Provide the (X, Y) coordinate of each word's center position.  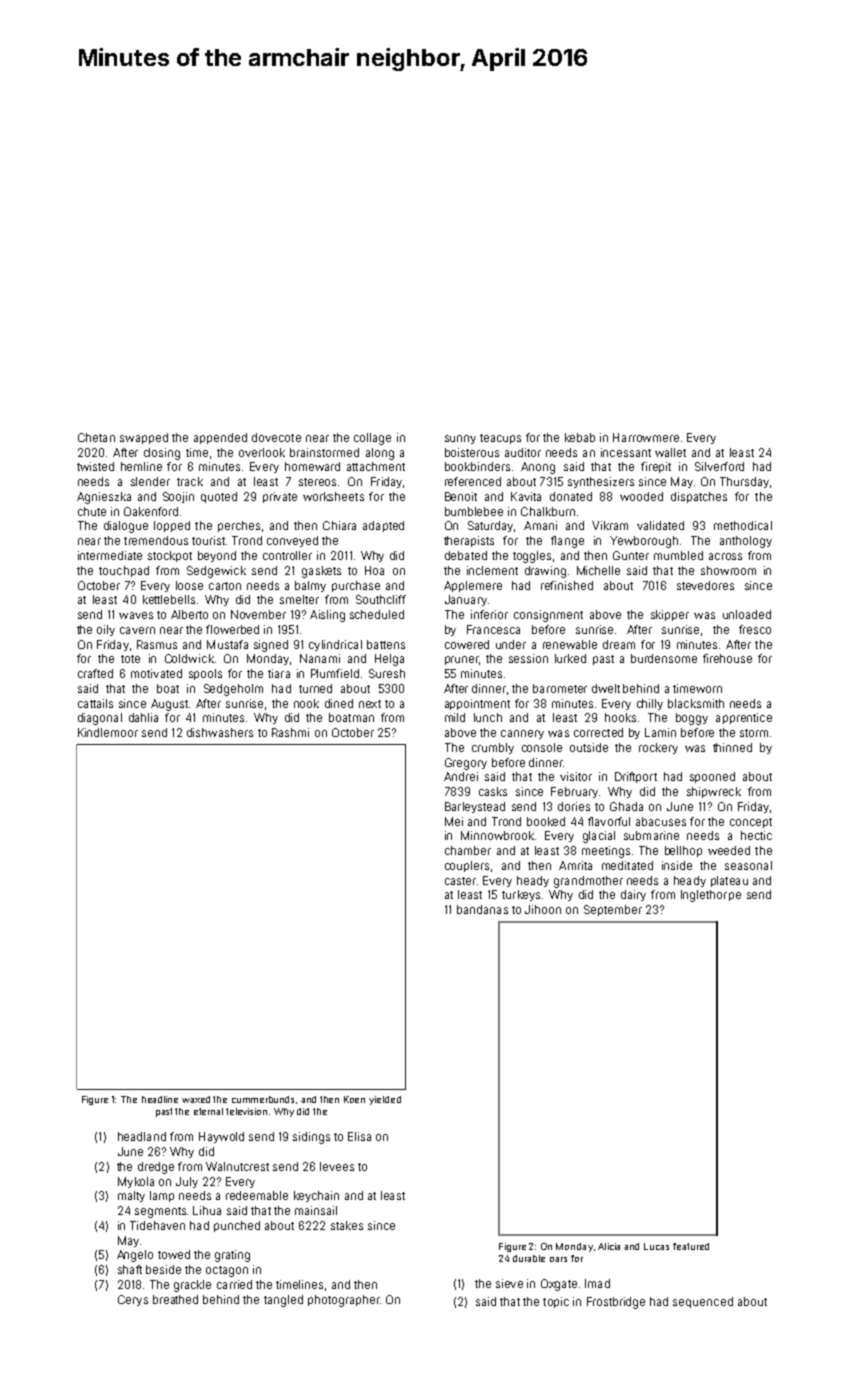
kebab (580, 437)
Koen (354, 1099)
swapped (144, 438)
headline (160, 1099)
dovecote (276, 437)
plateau (729, 881)
